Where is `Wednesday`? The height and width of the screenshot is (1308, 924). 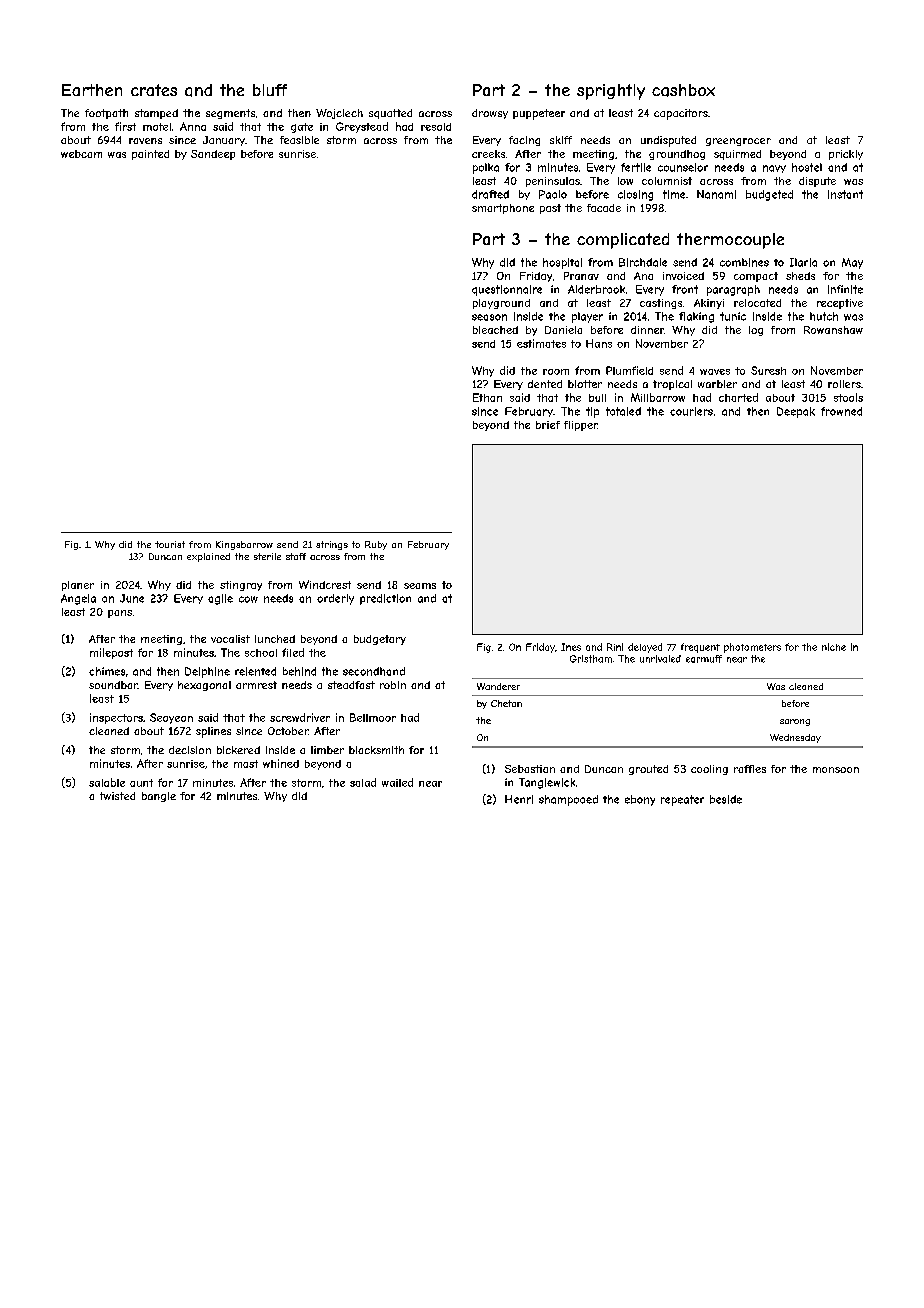 Wednesday is located at coordinates (795, 738).
